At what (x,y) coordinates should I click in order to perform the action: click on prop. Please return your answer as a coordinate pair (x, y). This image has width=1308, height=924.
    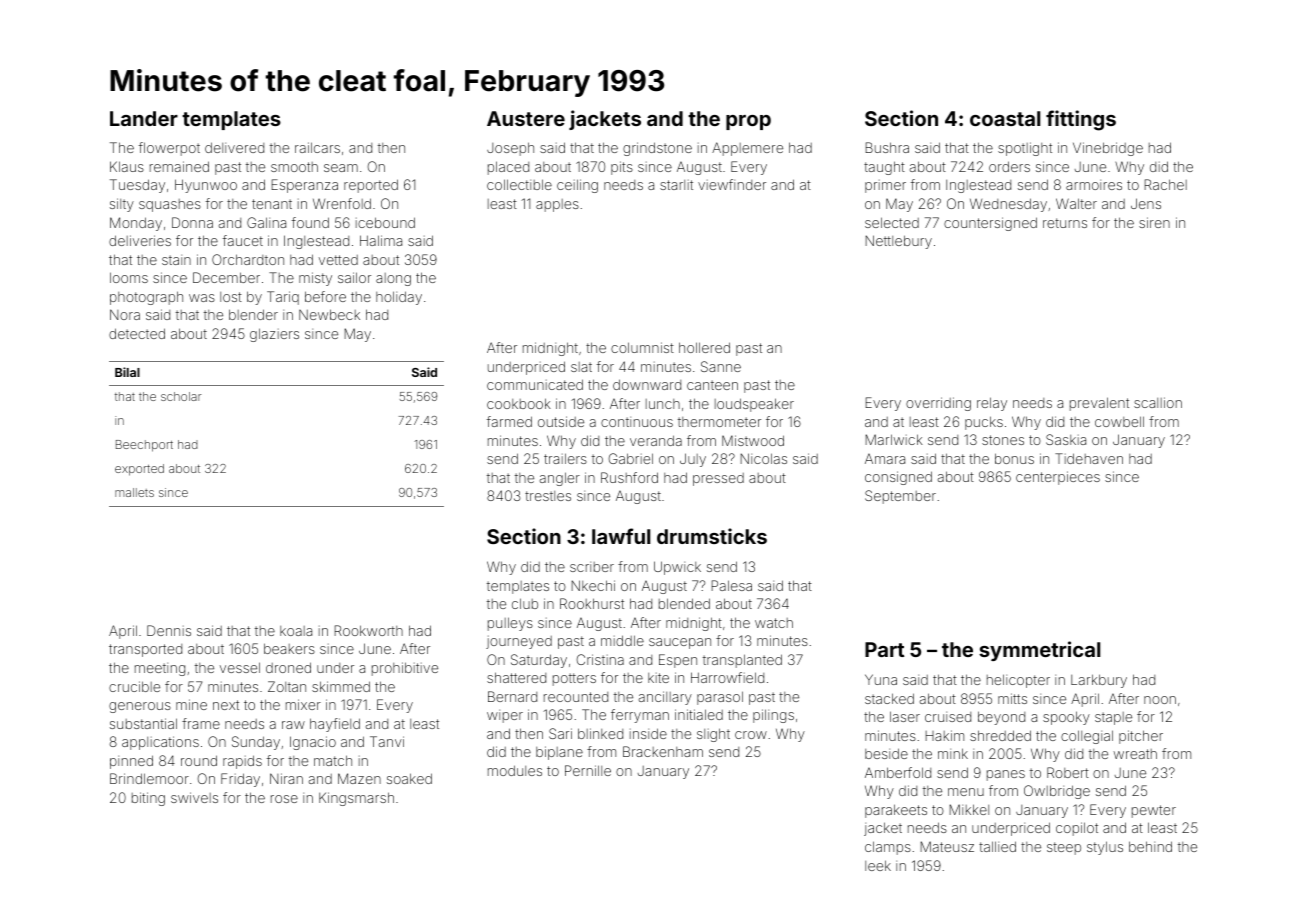
    Looking at the image, I should click on (748, 122).
